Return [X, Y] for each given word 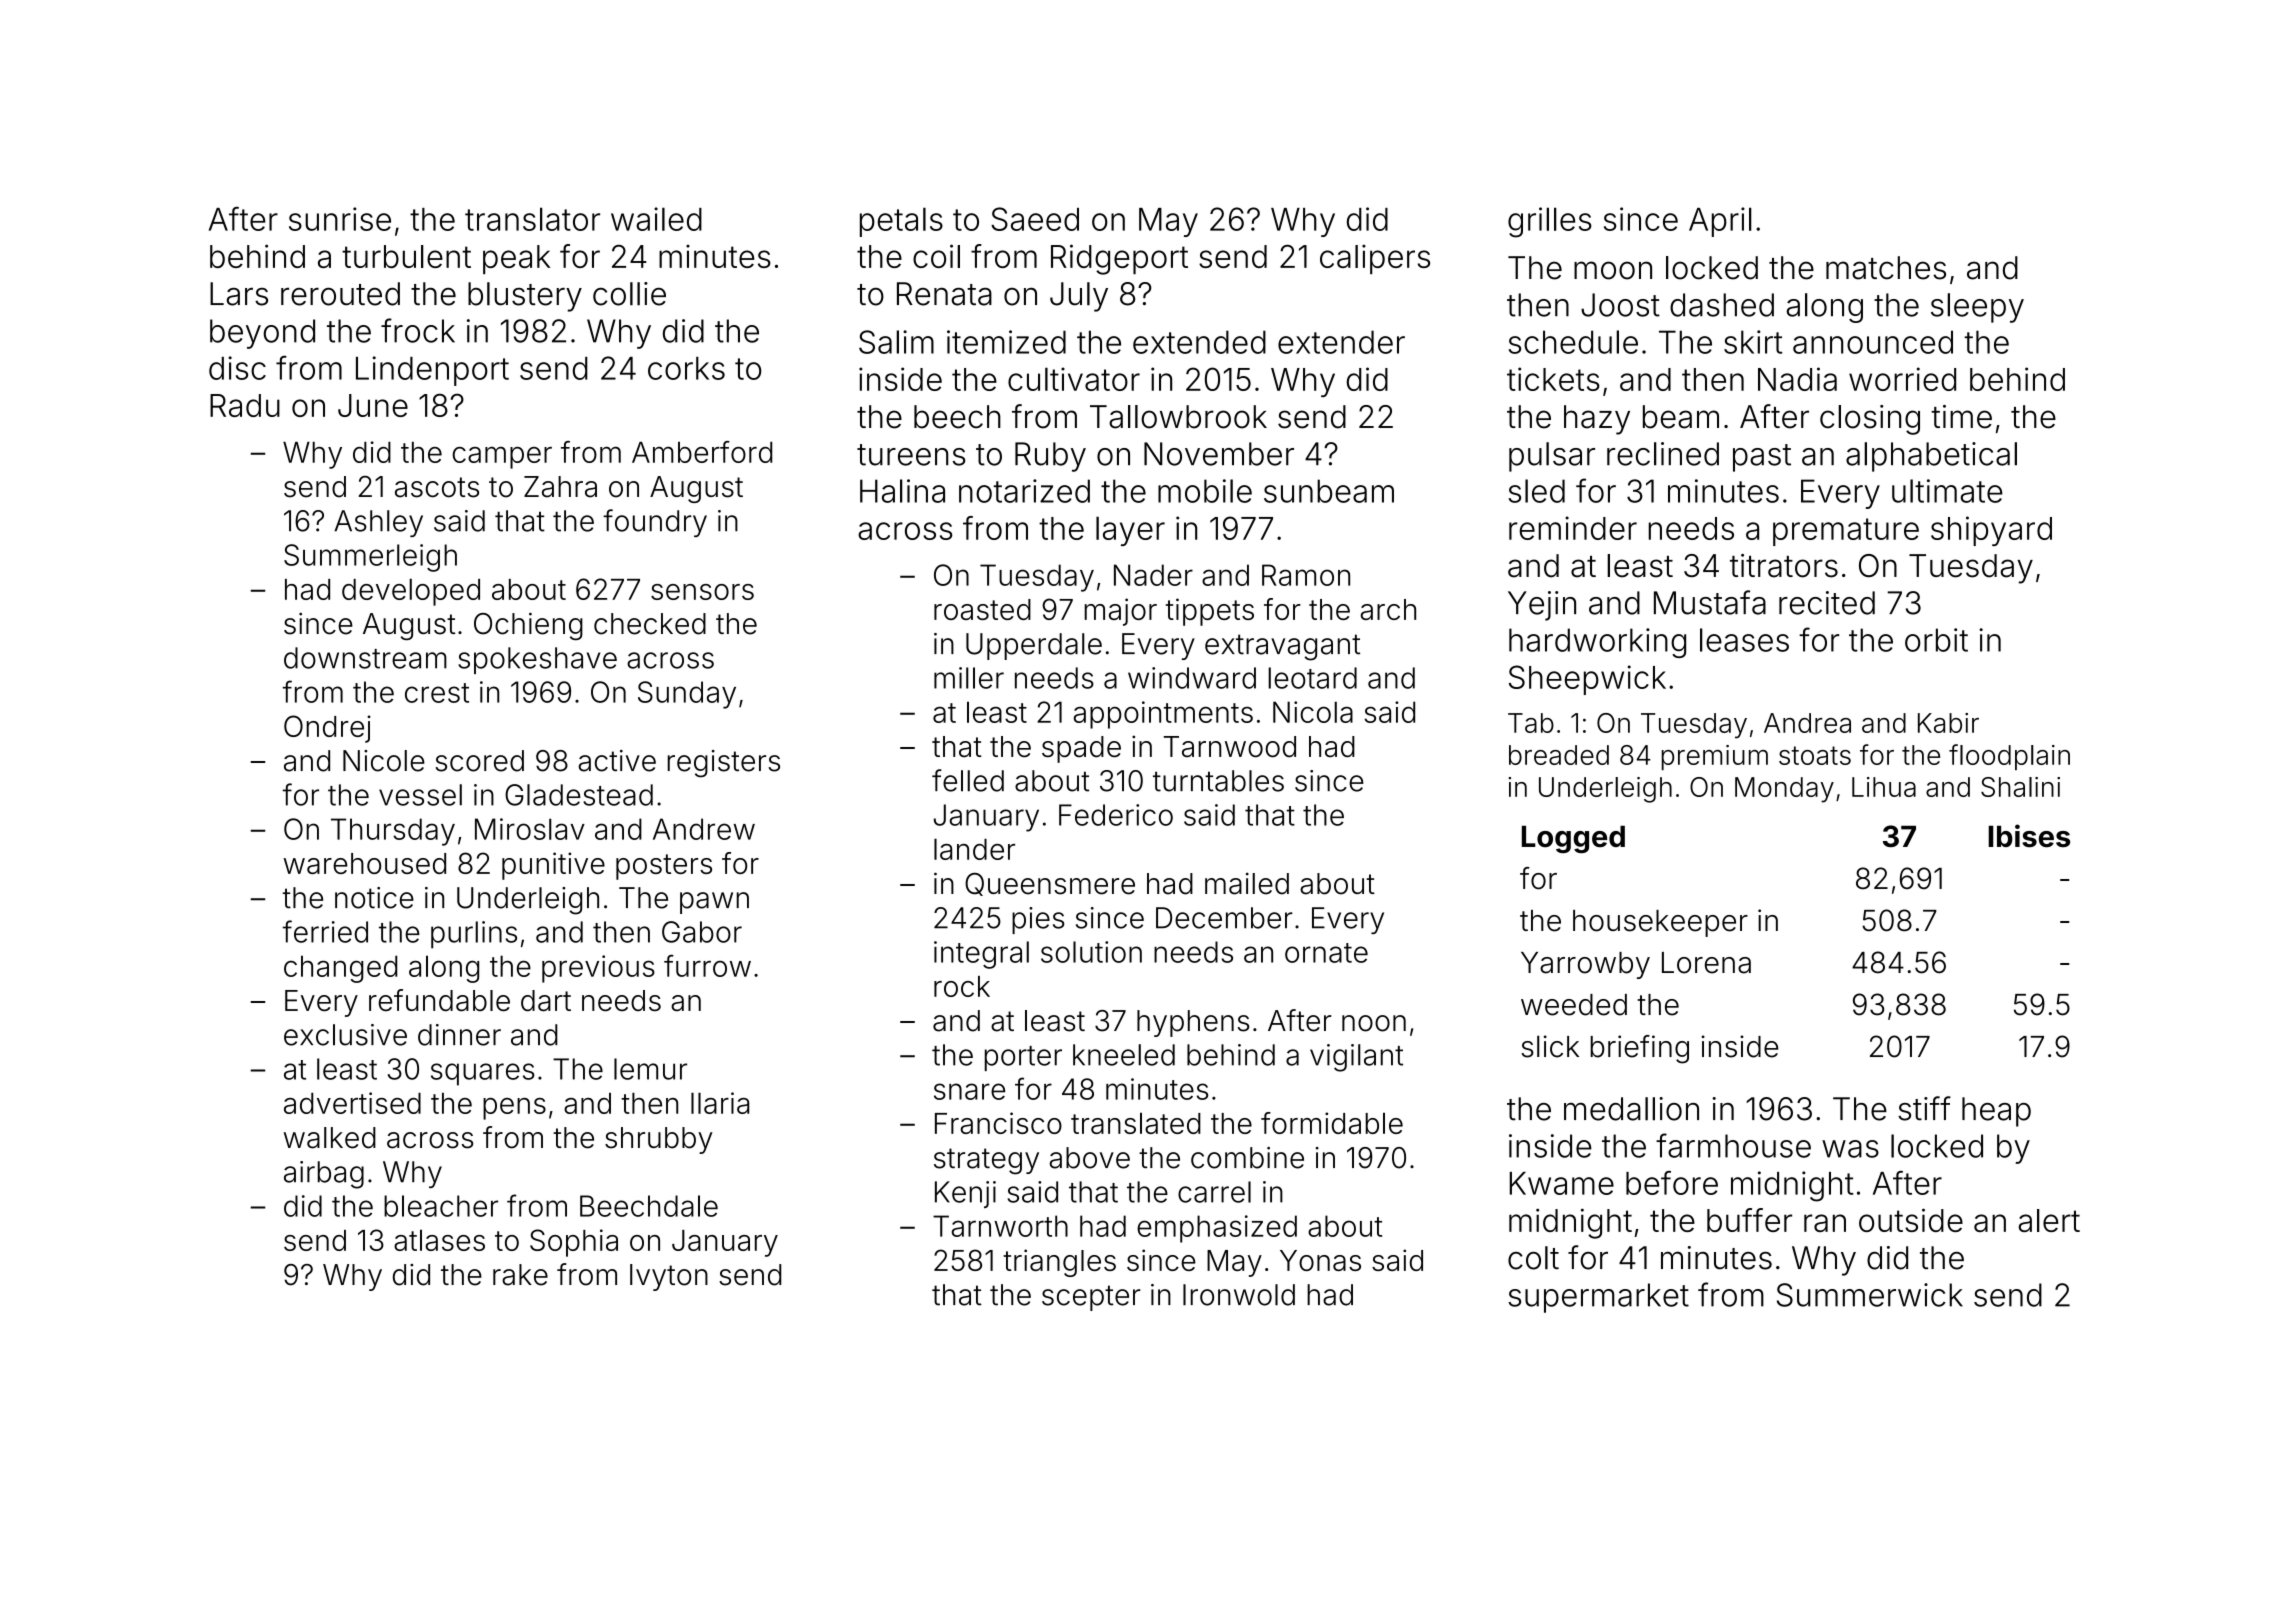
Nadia [1797, 379]
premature [1846, 532]
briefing [1640, 1049]
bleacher [441, 1206]
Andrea [1807, 723]
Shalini [2020, 787]
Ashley [378, 523]
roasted [982, 609]
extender [1341, 342]
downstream [365, 658]
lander [974, 849]
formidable [1332, 1123]
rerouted [340, 294]
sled [1536, 491]
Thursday [393, 832]
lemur [650, 1069]
